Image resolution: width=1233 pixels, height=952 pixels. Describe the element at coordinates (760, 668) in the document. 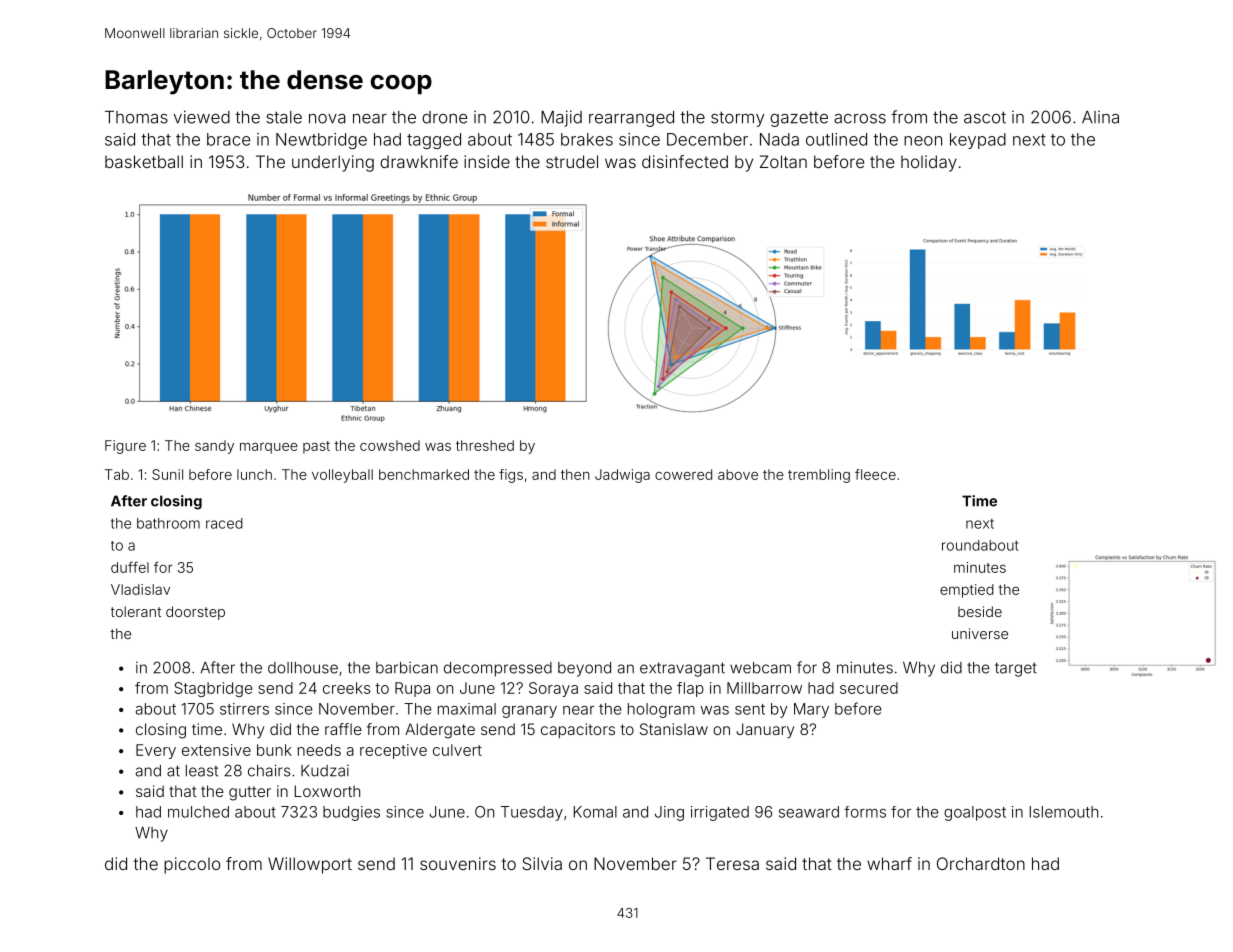

I see `webcam` at that location.
